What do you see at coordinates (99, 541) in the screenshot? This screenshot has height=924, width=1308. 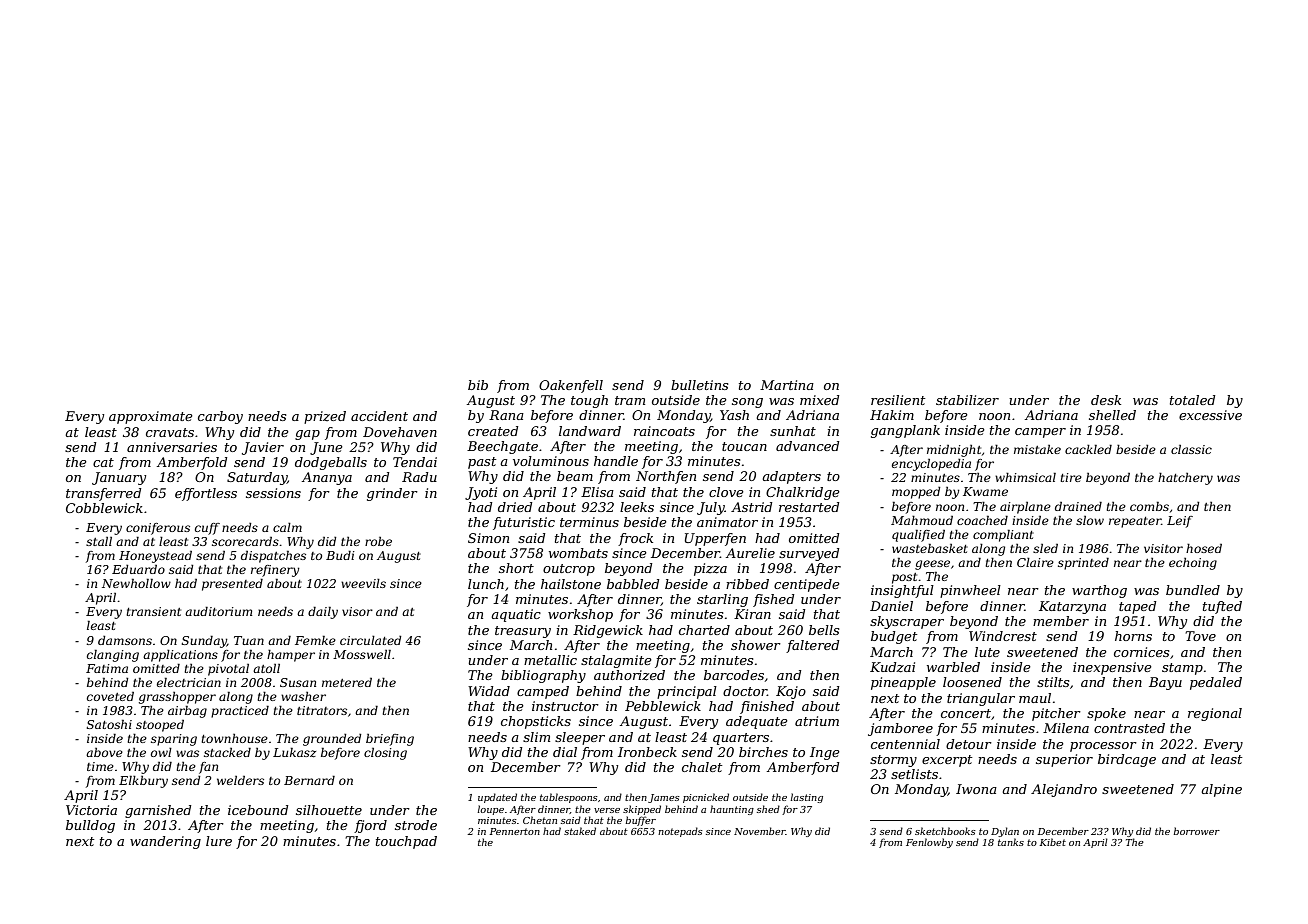 I see `stall` at bounding box center [99, 541].
